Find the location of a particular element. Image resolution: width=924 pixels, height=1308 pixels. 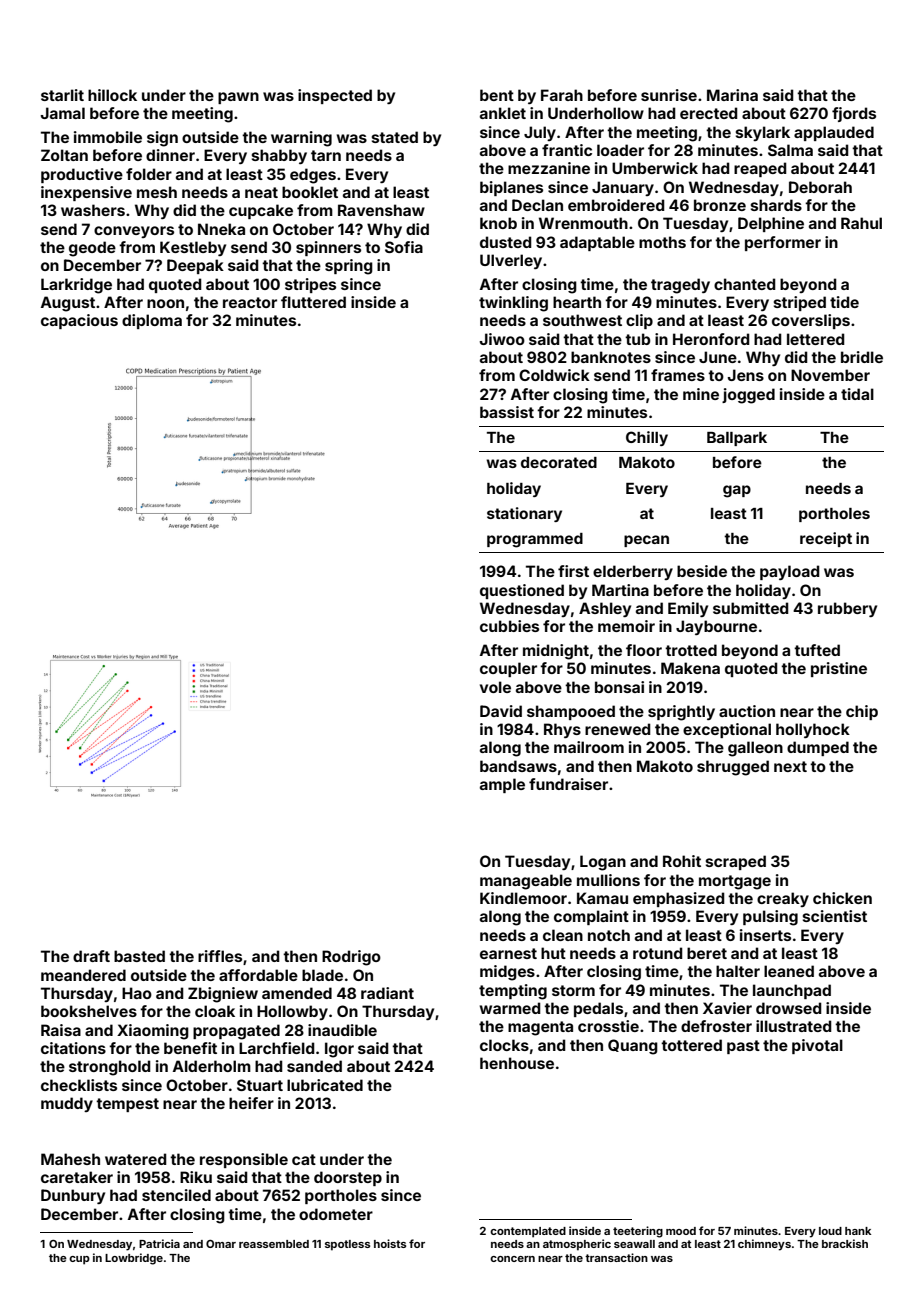

Farah is located at coordinates (562, 95).
